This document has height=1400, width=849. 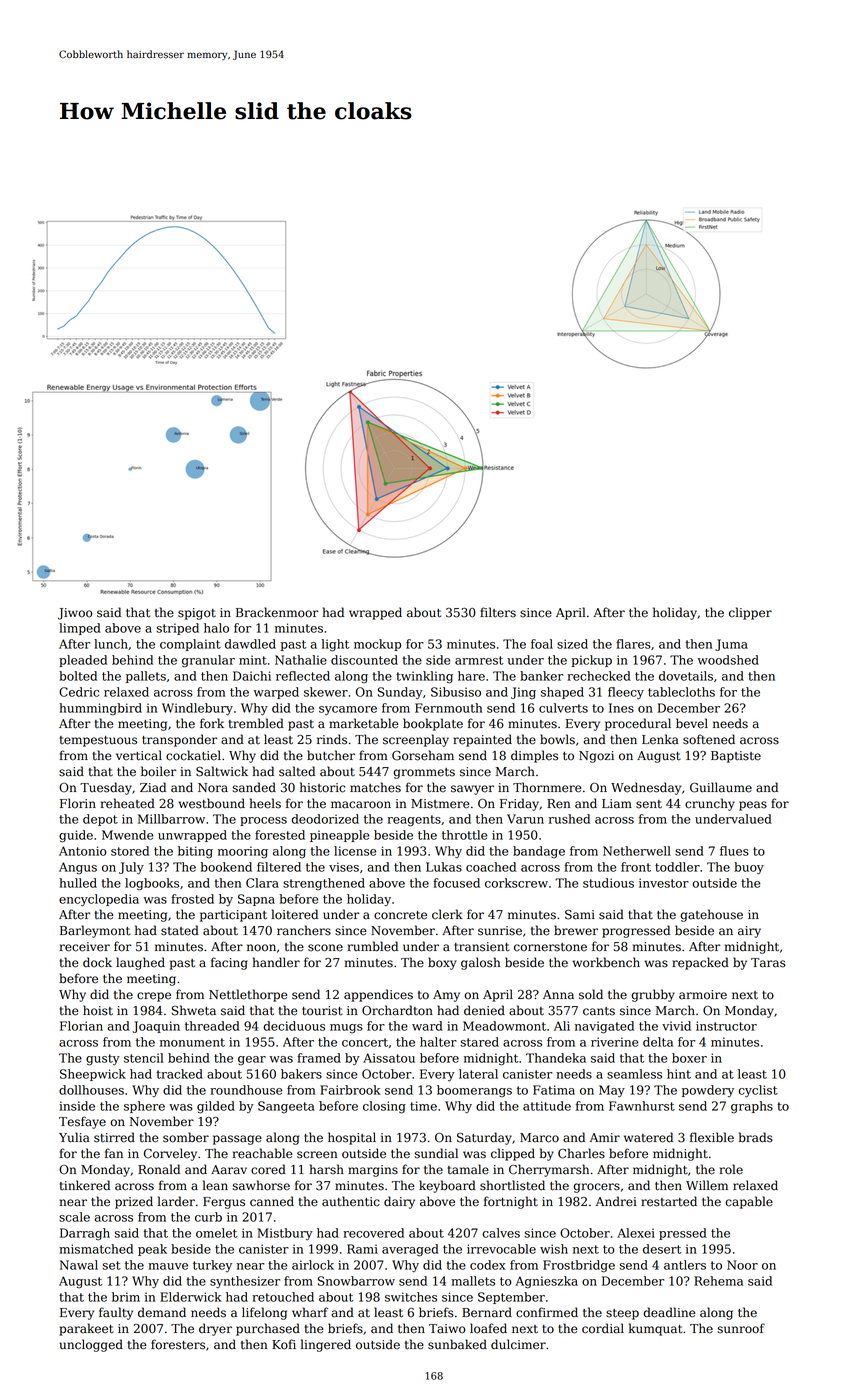 I want to click on clipper, so click(x=750, y=613).
